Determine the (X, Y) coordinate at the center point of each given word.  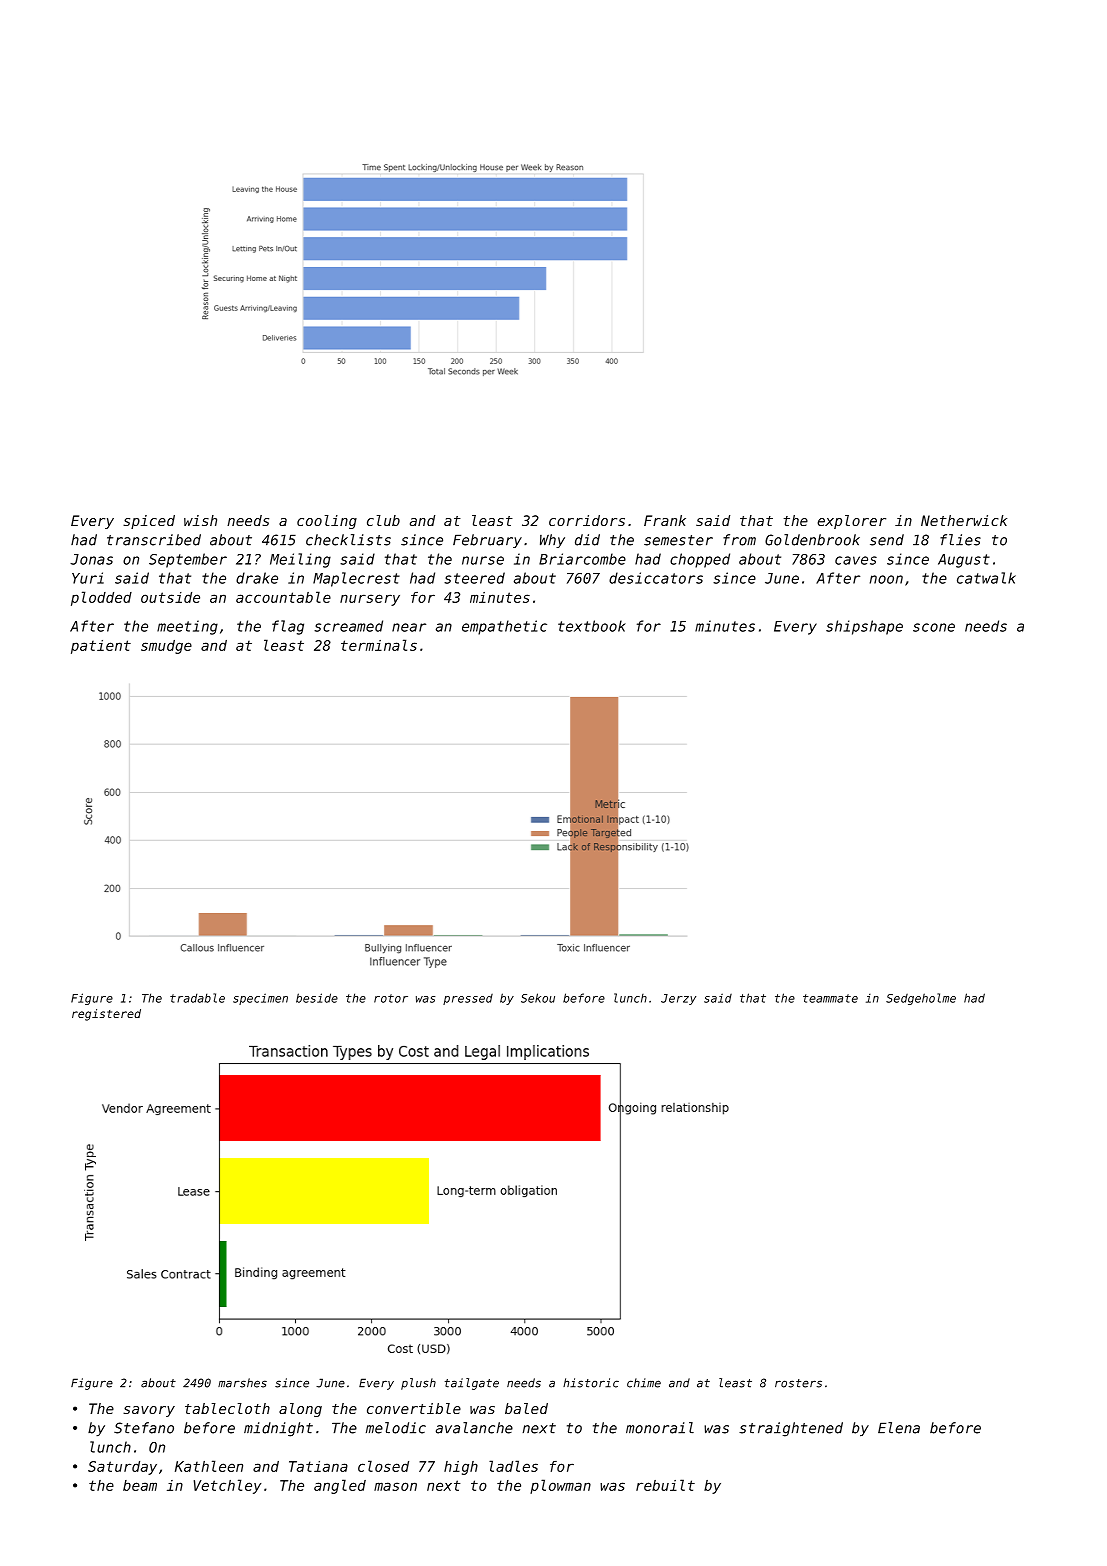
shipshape (864, 627)
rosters (798, 1383)
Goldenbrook (812, 540)
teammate (830, 998)
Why (552, 541)
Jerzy (678, 999)
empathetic (504, 627)
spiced (149, 522)
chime (644, 1383)
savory (149, 1411)
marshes (242, 1383)
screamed (348, 626)
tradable (197, 998)
